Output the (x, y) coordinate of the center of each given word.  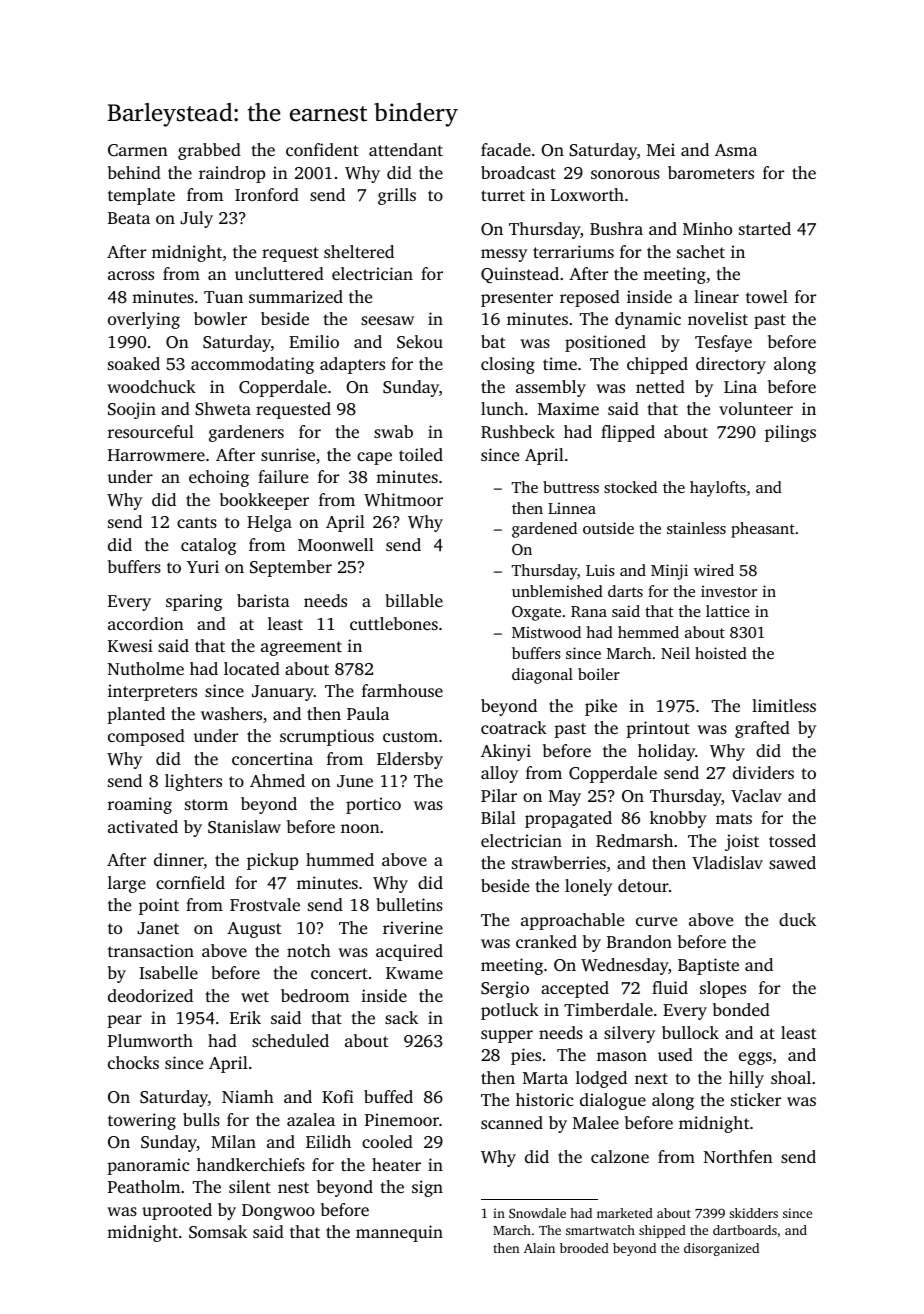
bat (493, 341)
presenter (517, 299)
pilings (790, 433)
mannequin (399, 1233)
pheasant (763, 530)
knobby (678, 819)
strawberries (559, 862)
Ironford (267, 194)
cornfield (190, 882)
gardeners (246, 433)
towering (142, 1121)
